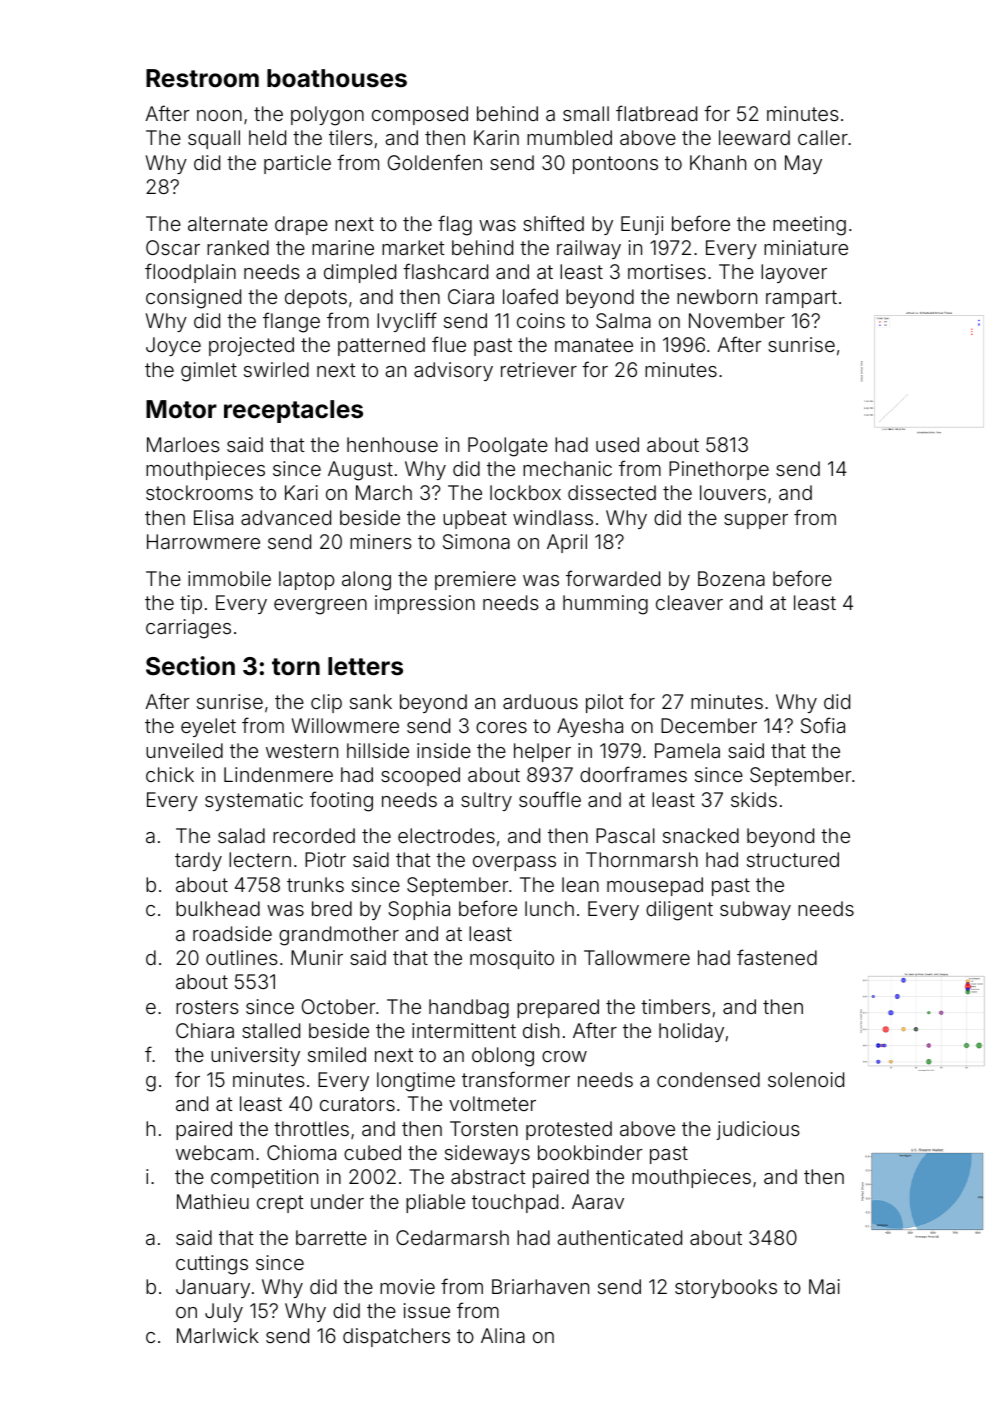 The width and height of the screenshot is (1005, 1427). What do you see at coordinates (212, 1265) in the screenshot?
I see `cuttings` at bounding box center [212, 1265].
